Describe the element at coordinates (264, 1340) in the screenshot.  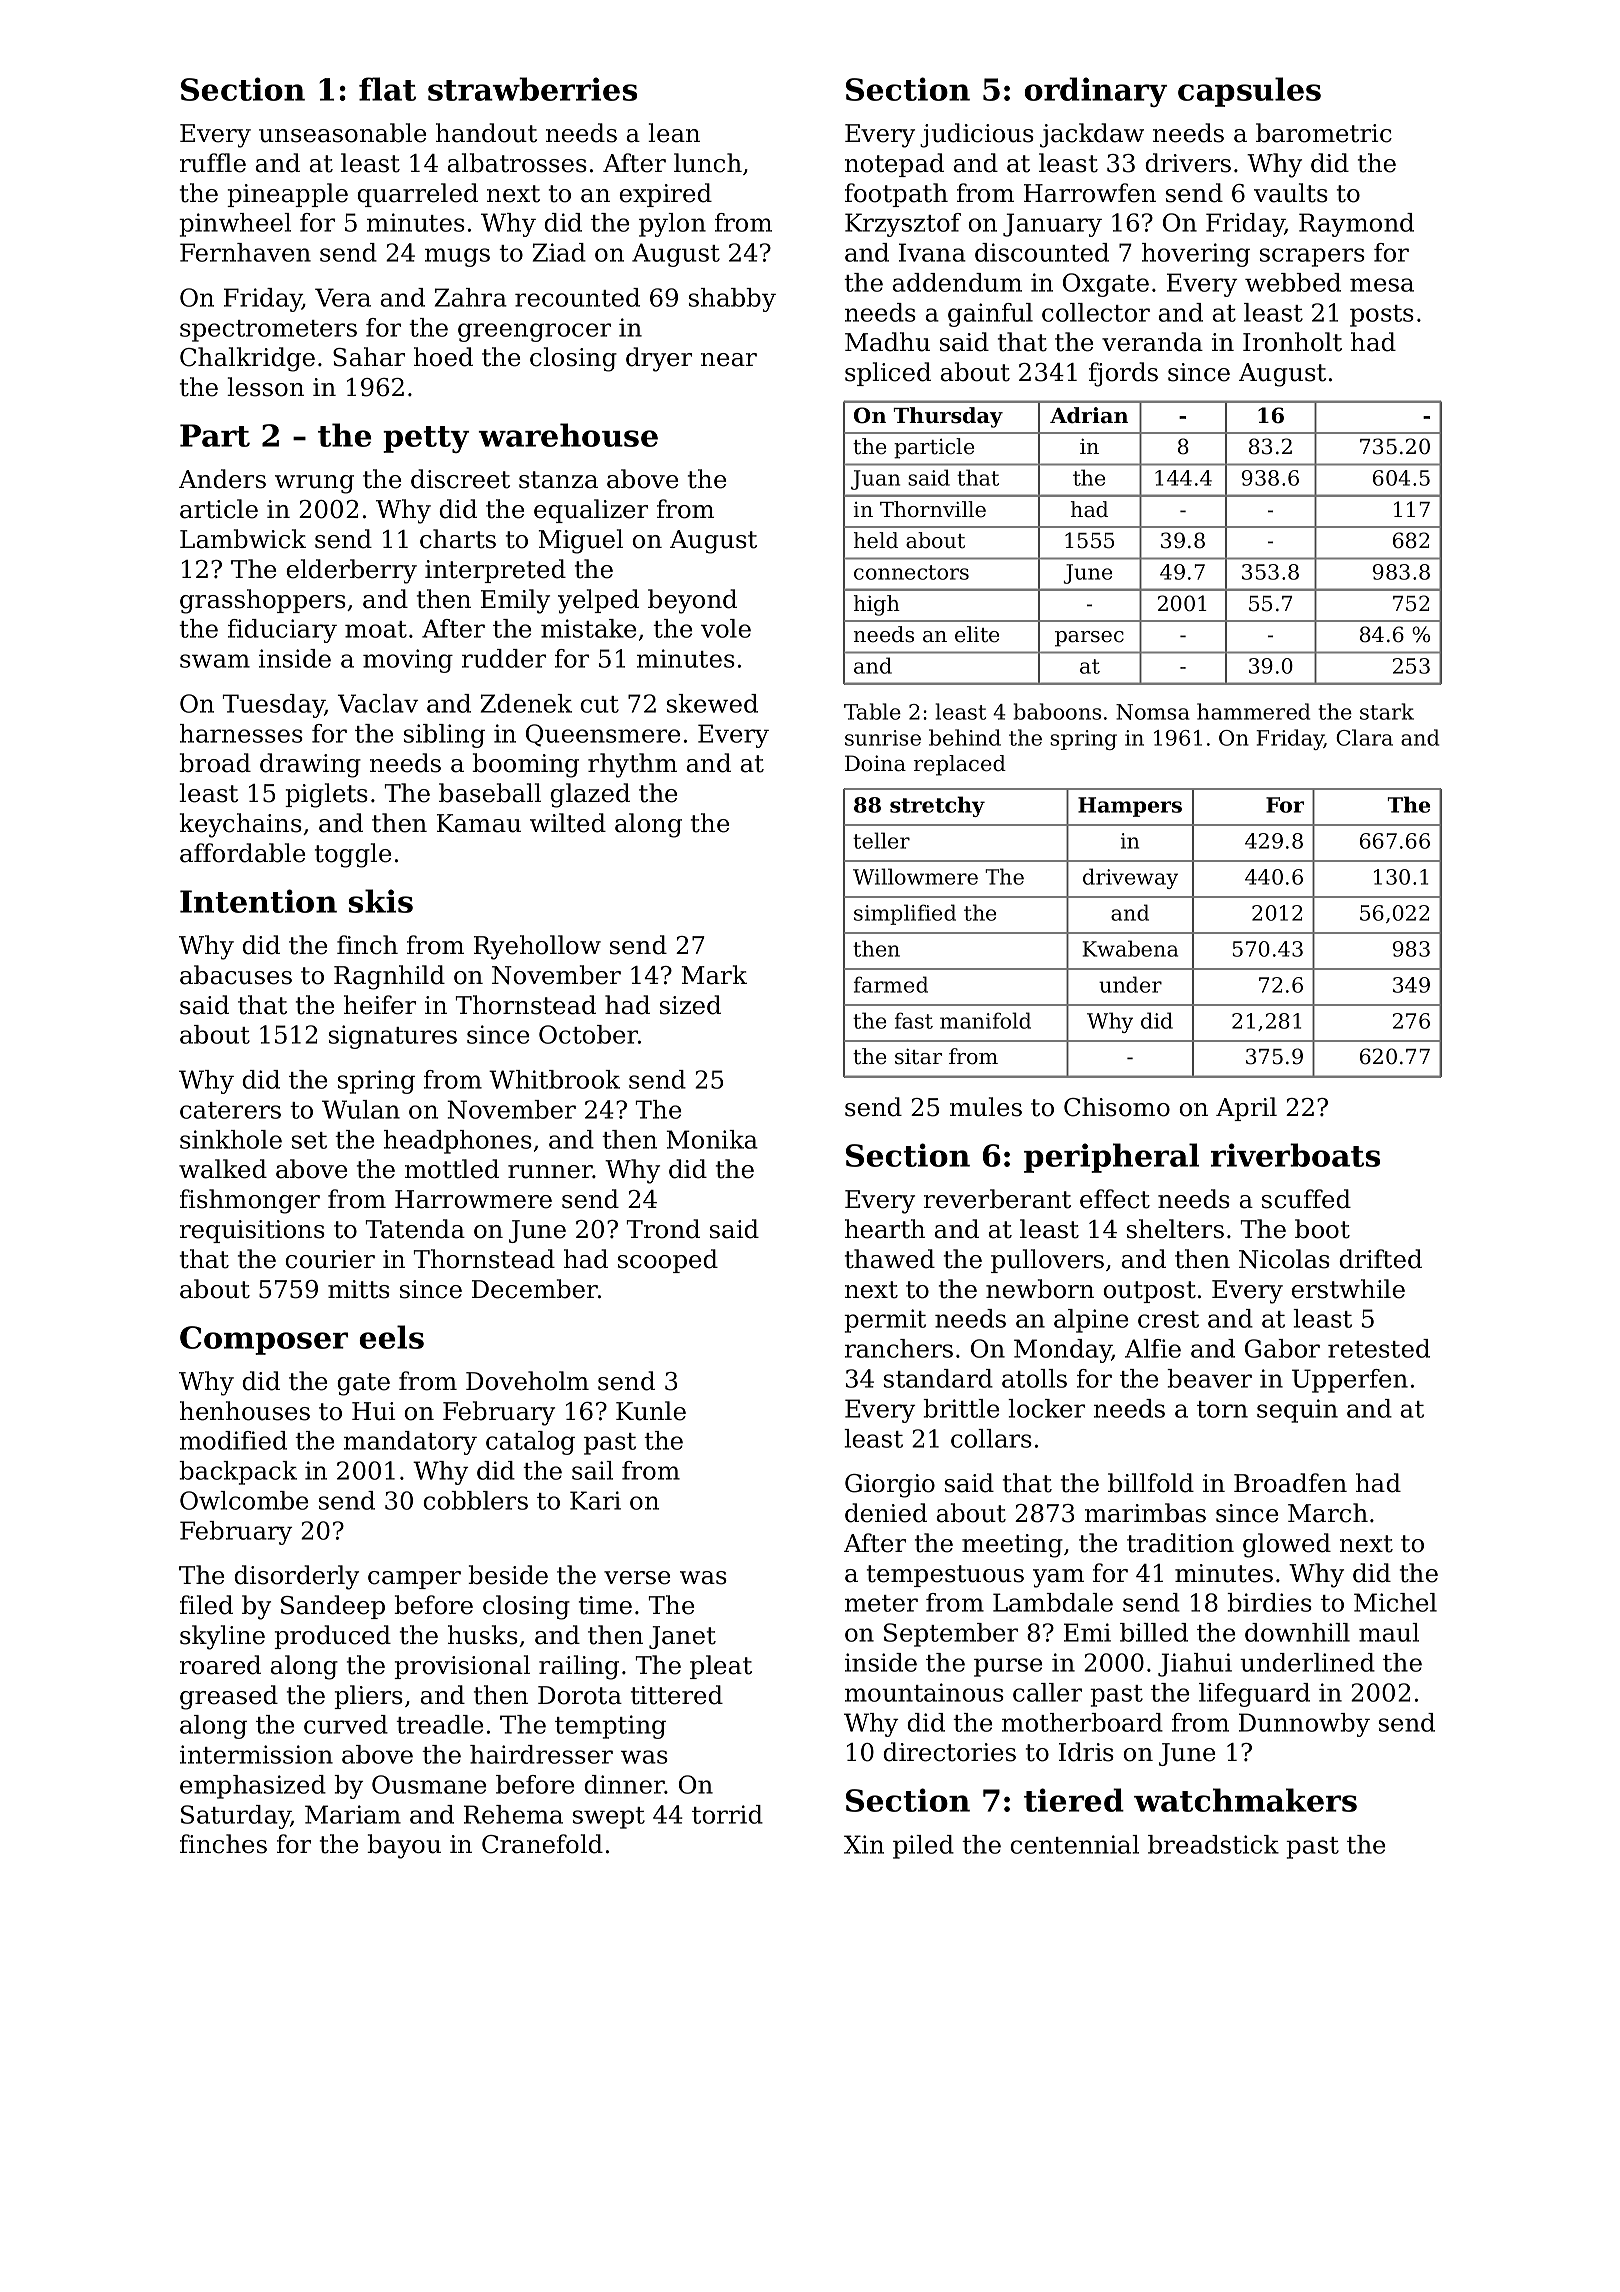
I see `Composer` at that location.
